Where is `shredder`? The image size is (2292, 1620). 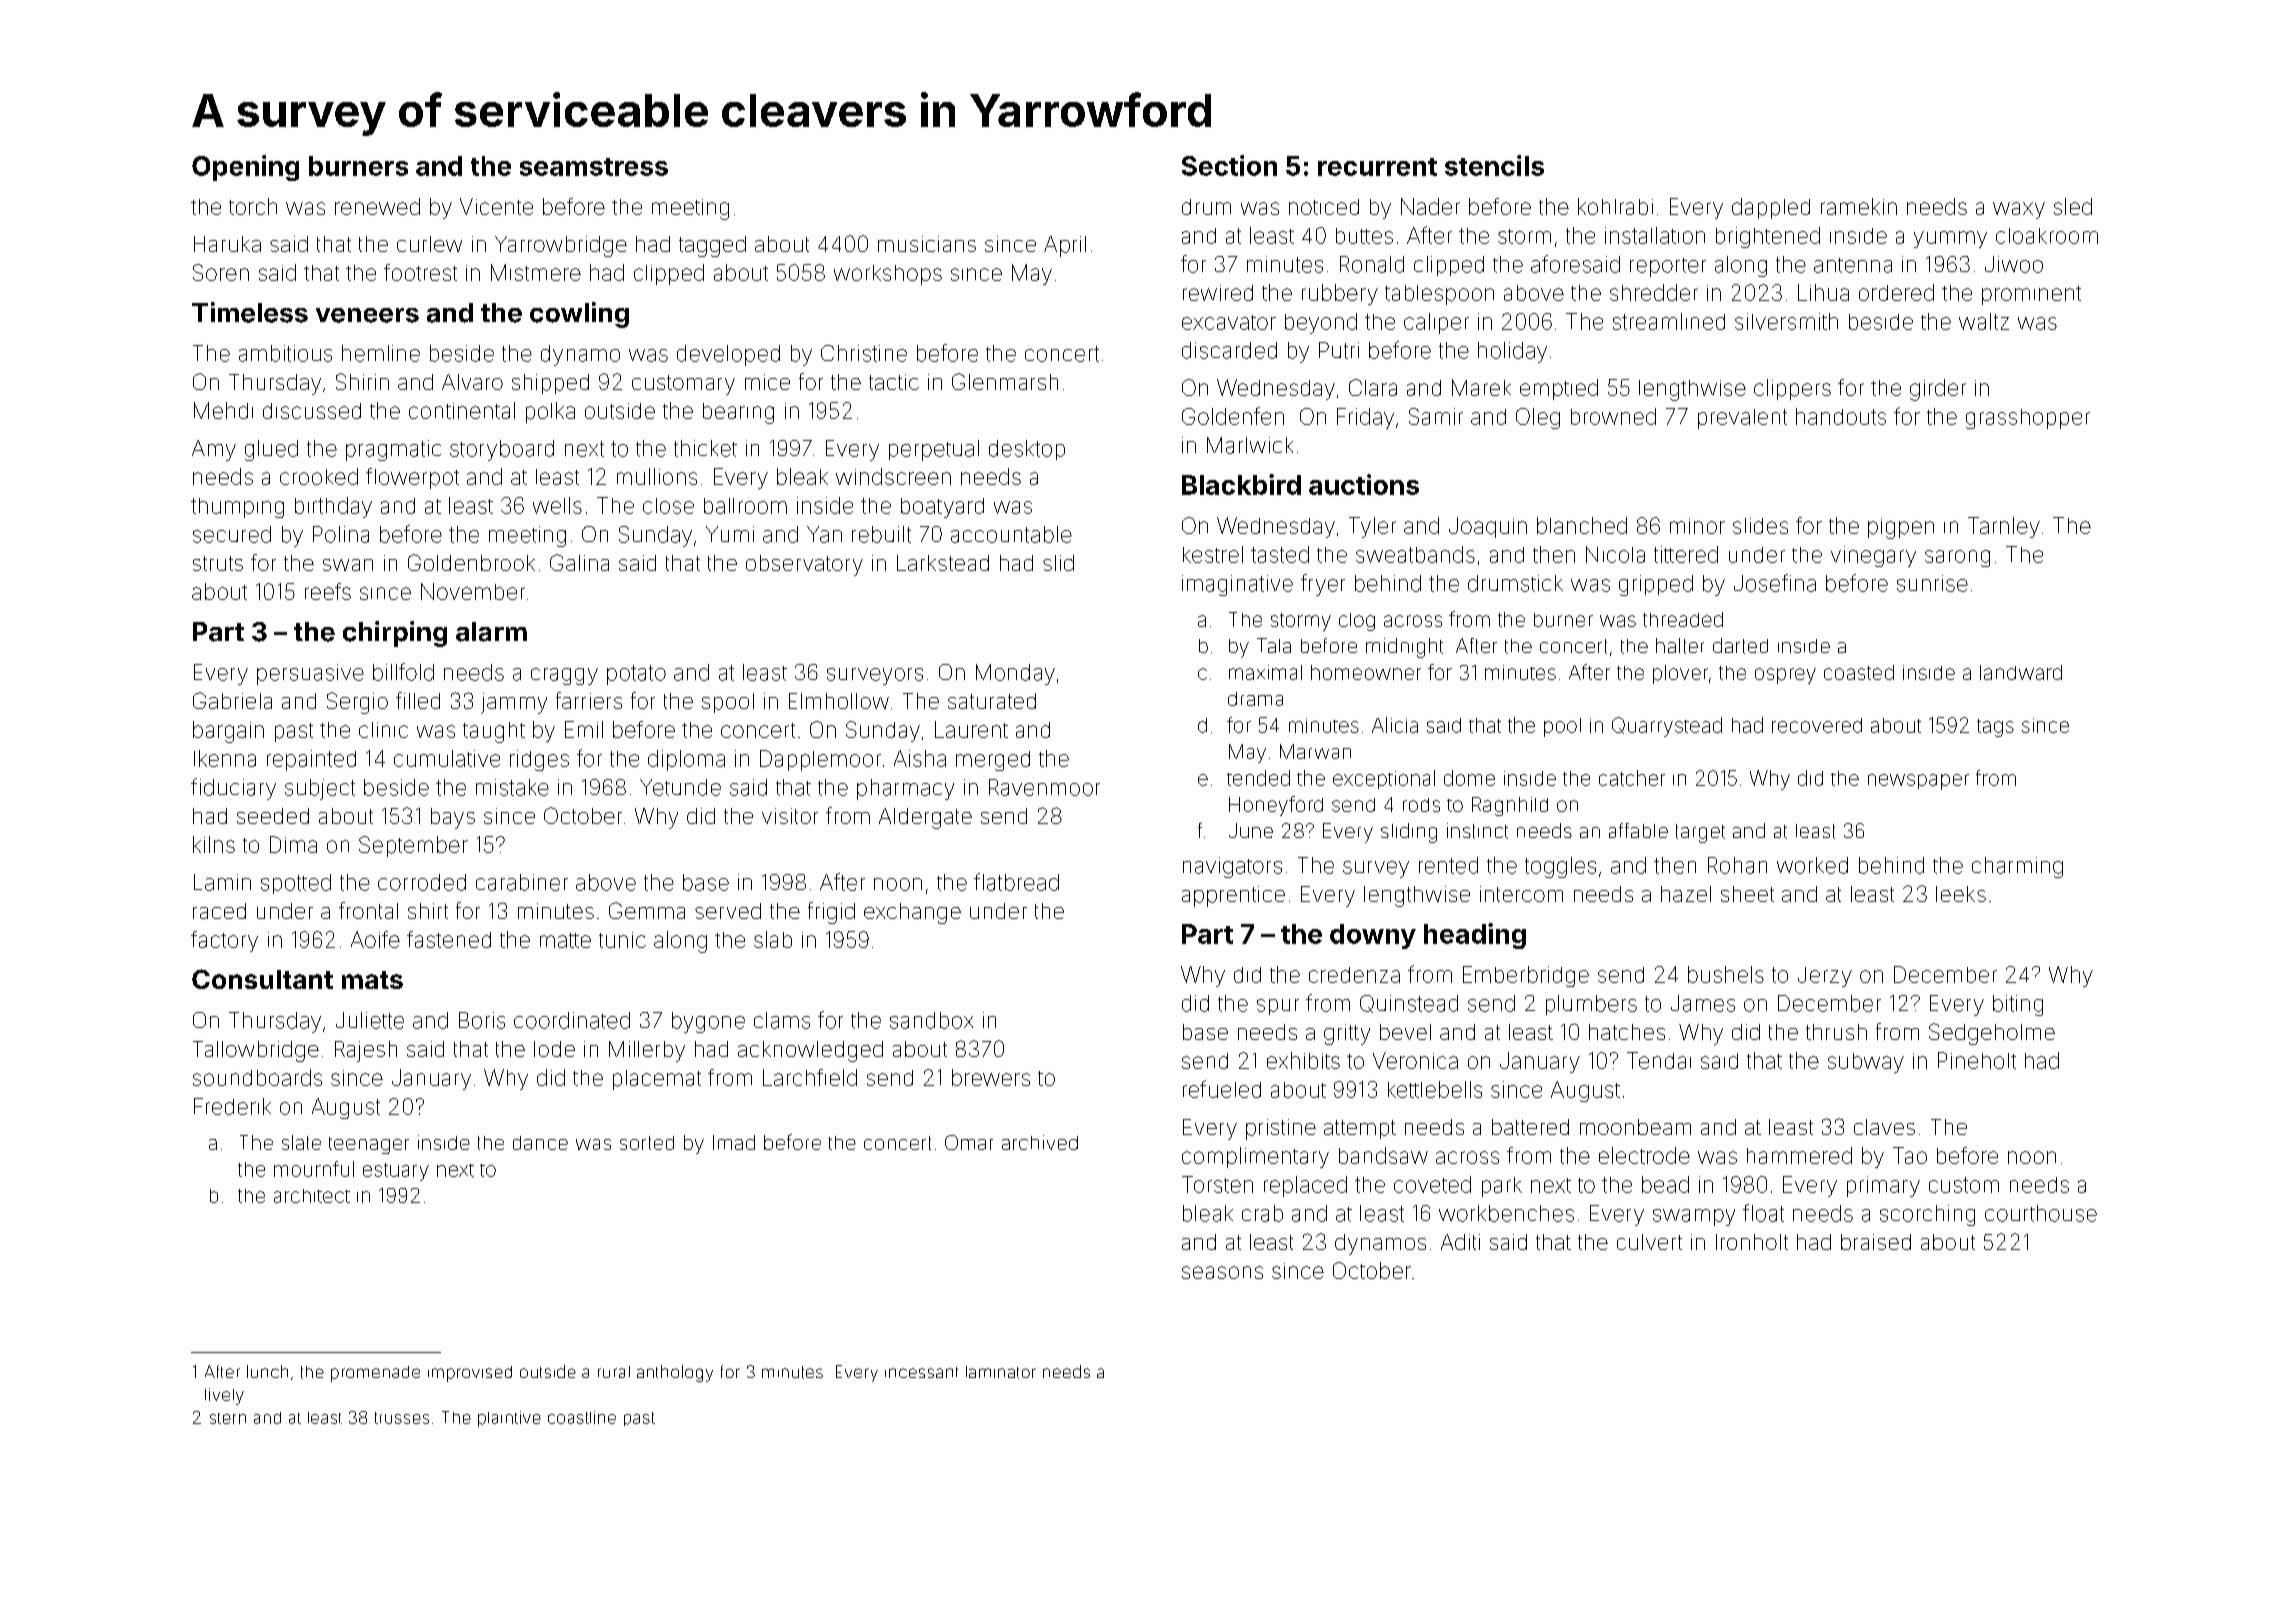
shredder is located at coordinates (1654, 292).
